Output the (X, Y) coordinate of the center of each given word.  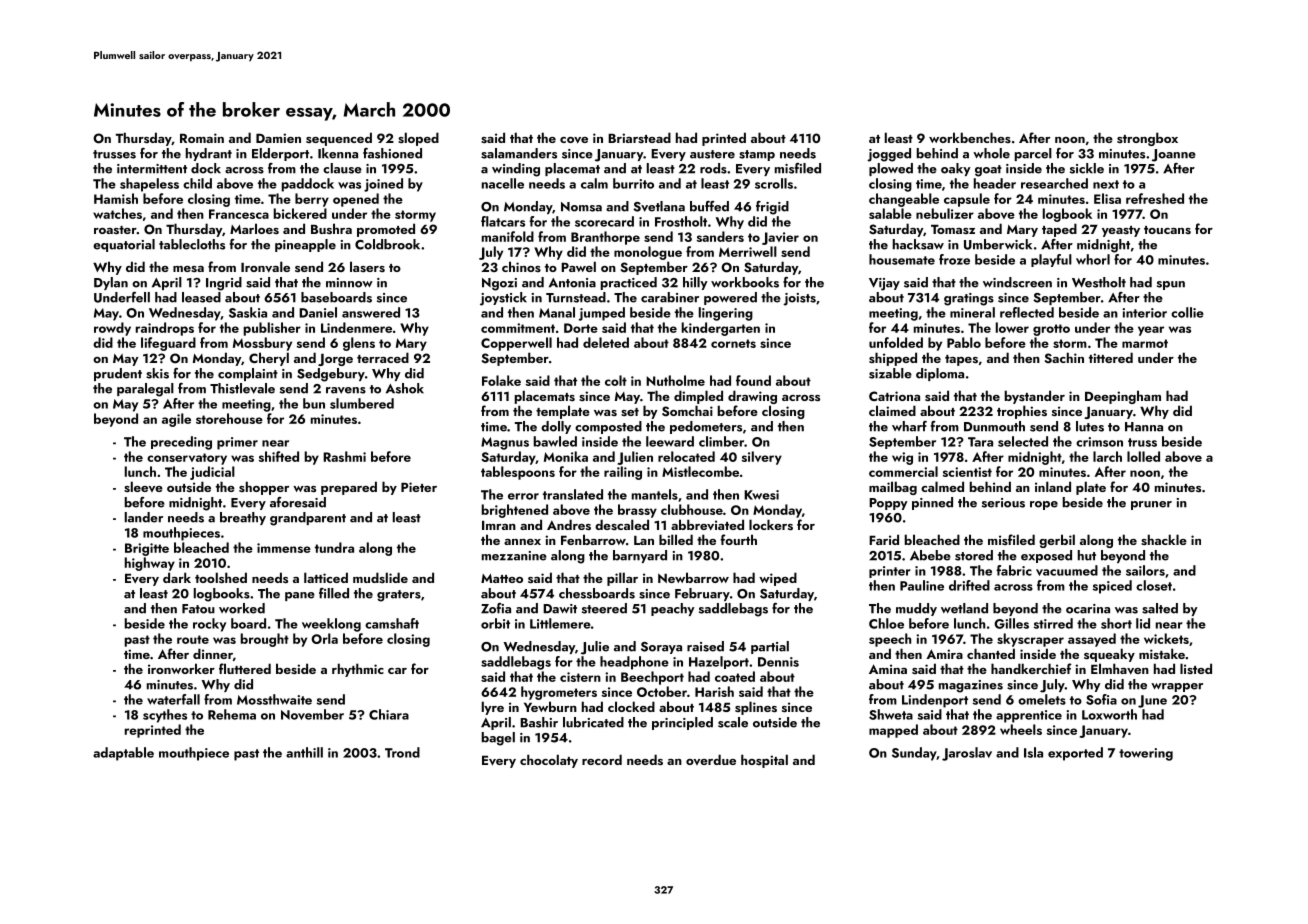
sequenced (339, 139)
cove (574, 140)
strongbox (1147, 139)
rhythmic (358, 670)
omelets (1042, 699)
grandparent (308, 519)
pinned (932, 503)
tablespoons (518, 473)
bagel (498, 739)
